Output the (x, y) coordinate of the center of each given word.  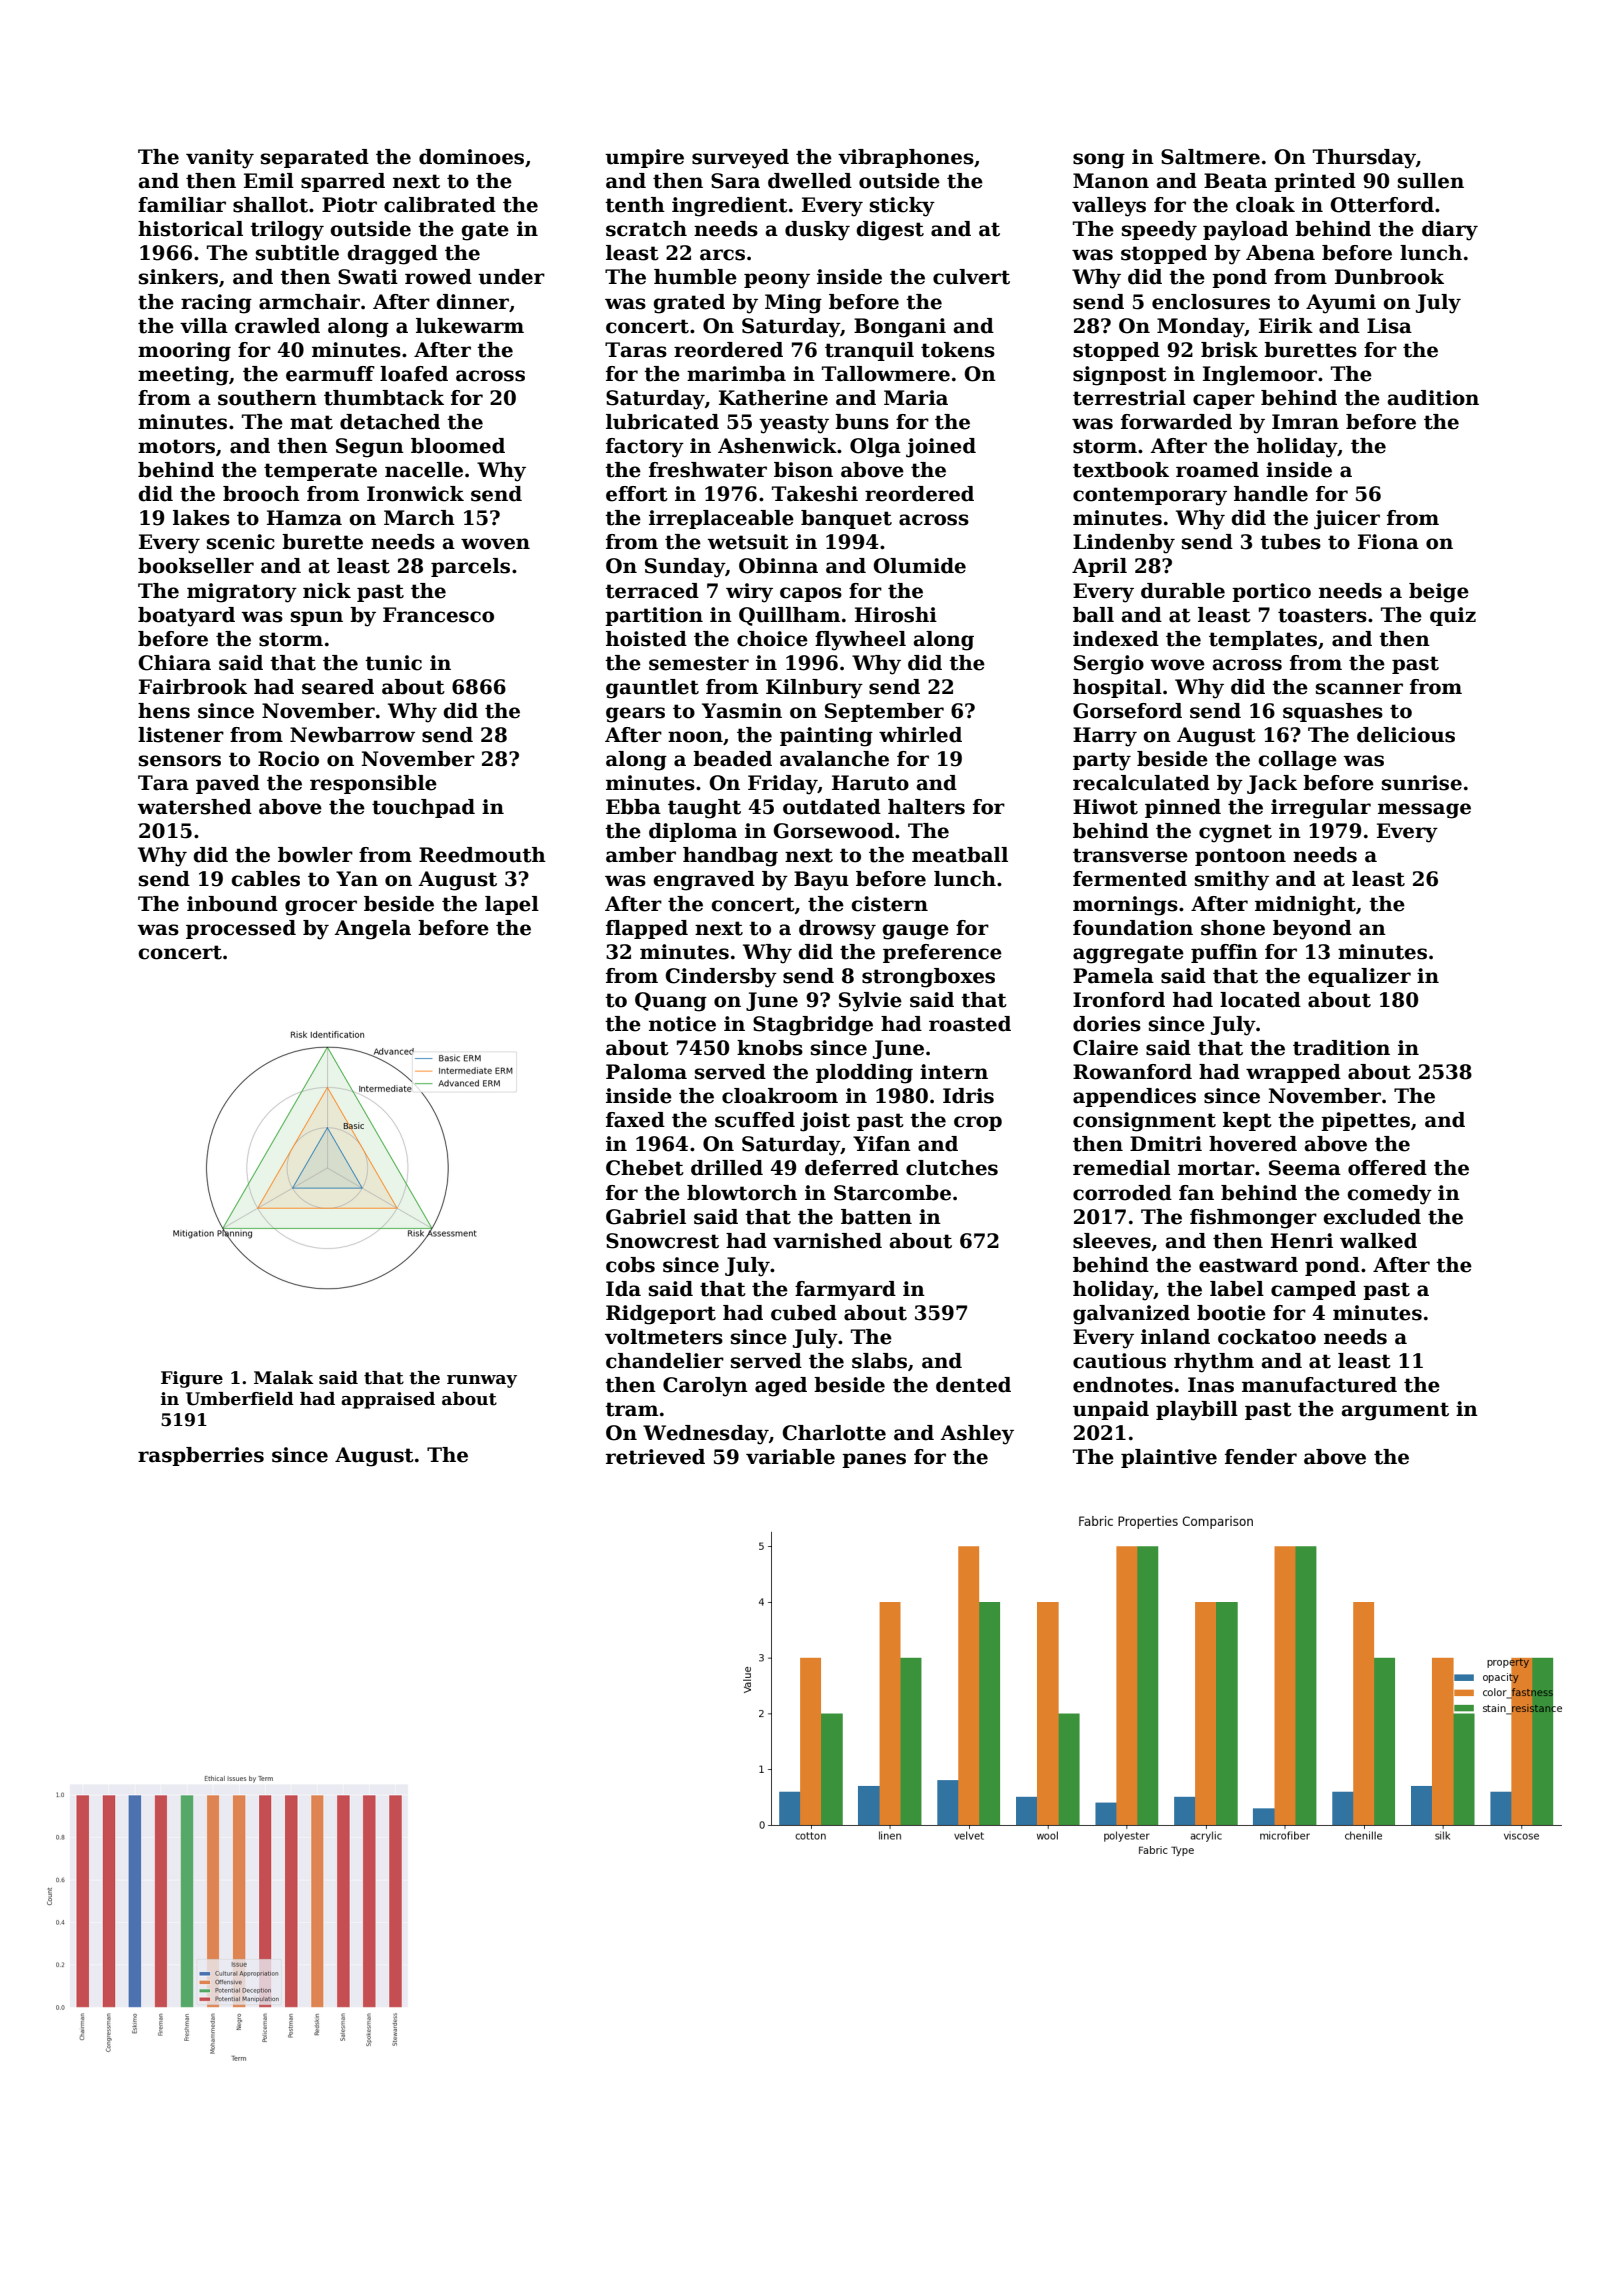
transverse (1130, 855)
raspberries (201, 1456)
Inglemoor (1260, 376)
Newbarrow (352, 735)
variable (790, 1457)
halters (926, 807)
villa (204, 326)
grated (689, 304)
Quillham (789, 616)
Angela (372, 930)
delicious (1406, 735)
